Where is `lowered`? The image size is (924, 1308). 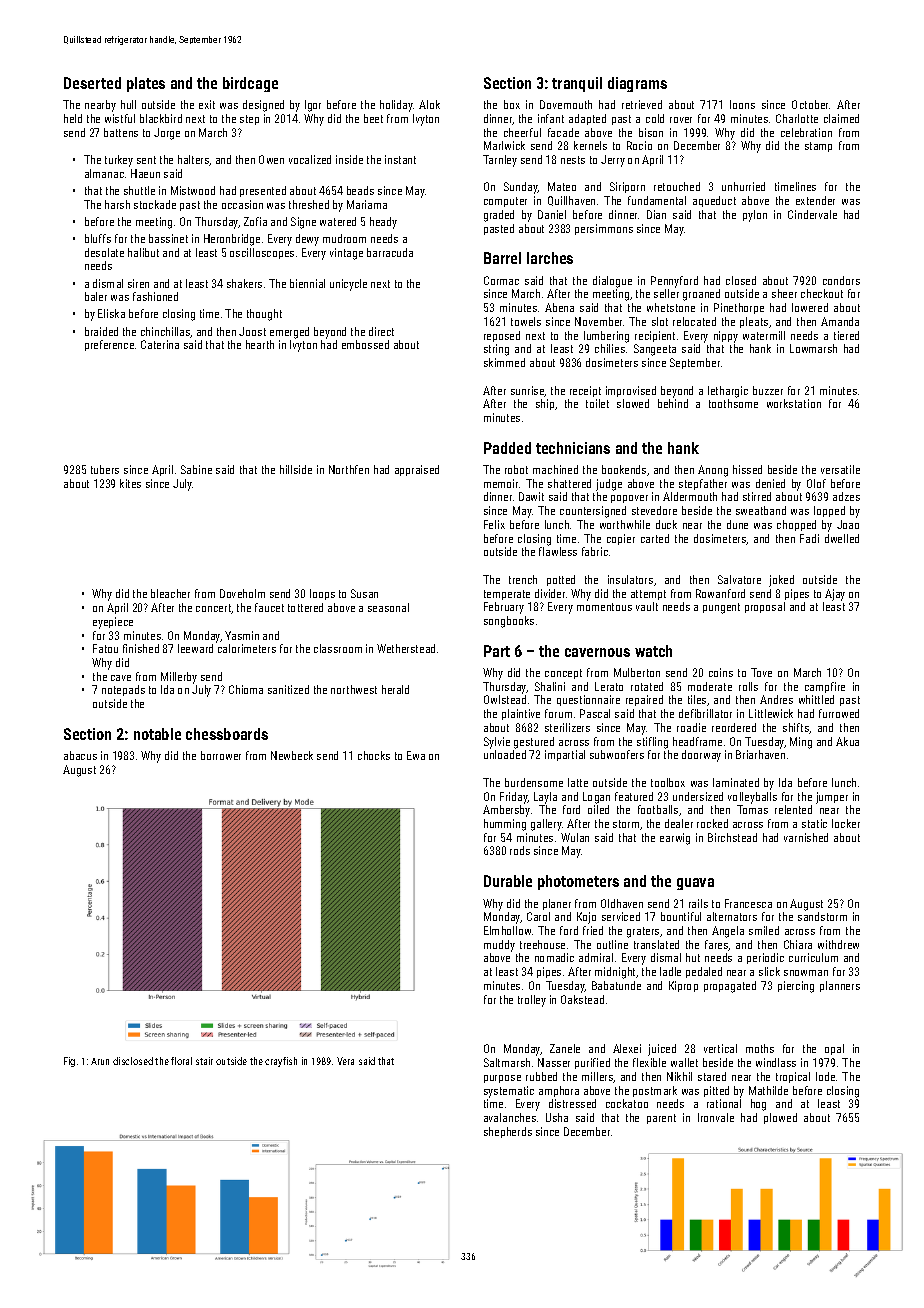
lowered is located at coordinates (810, 307).
